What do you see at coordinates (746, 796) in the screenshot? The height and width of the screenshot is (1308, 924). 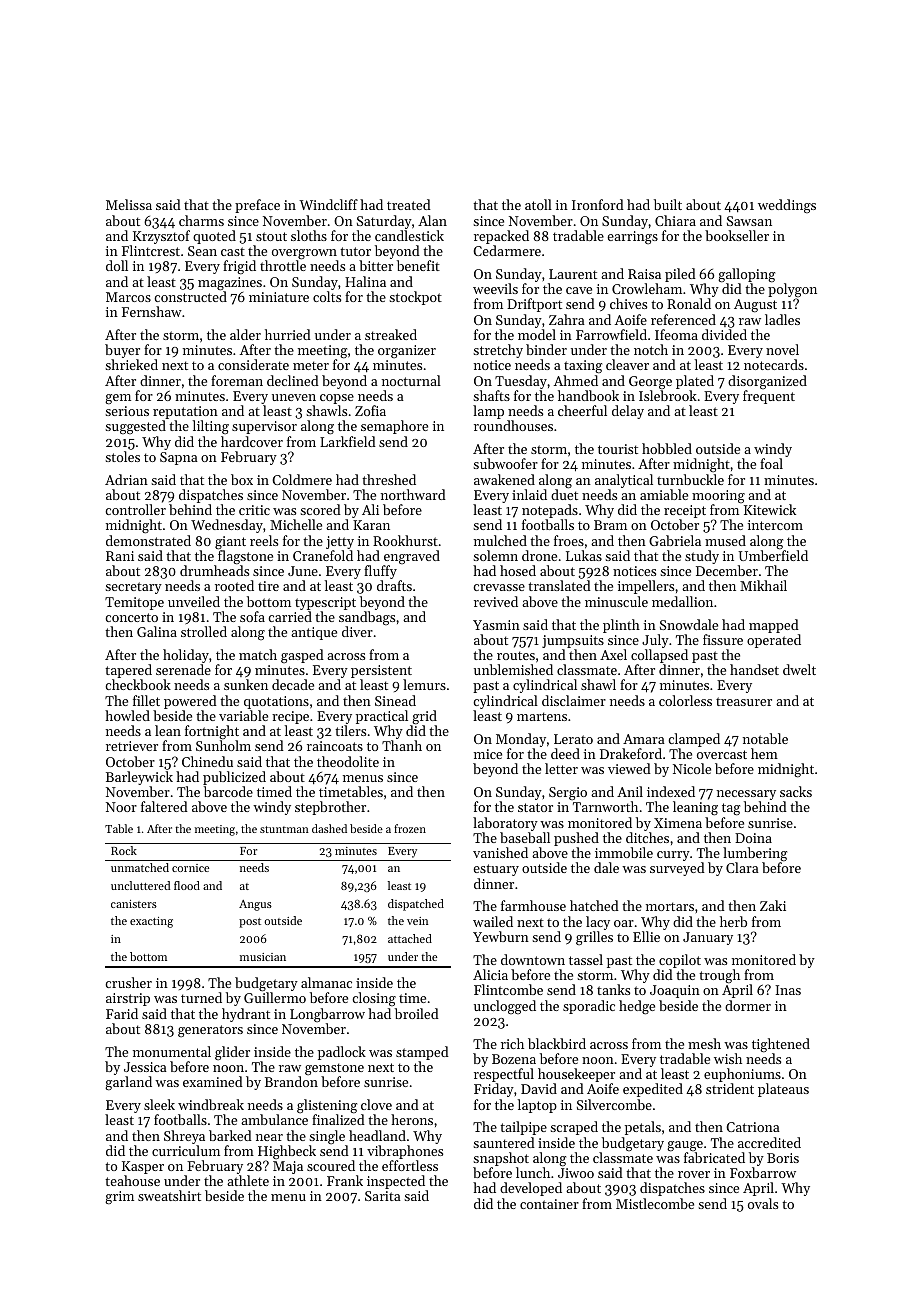 I see `necessary` at bounding box center [746, 796].
